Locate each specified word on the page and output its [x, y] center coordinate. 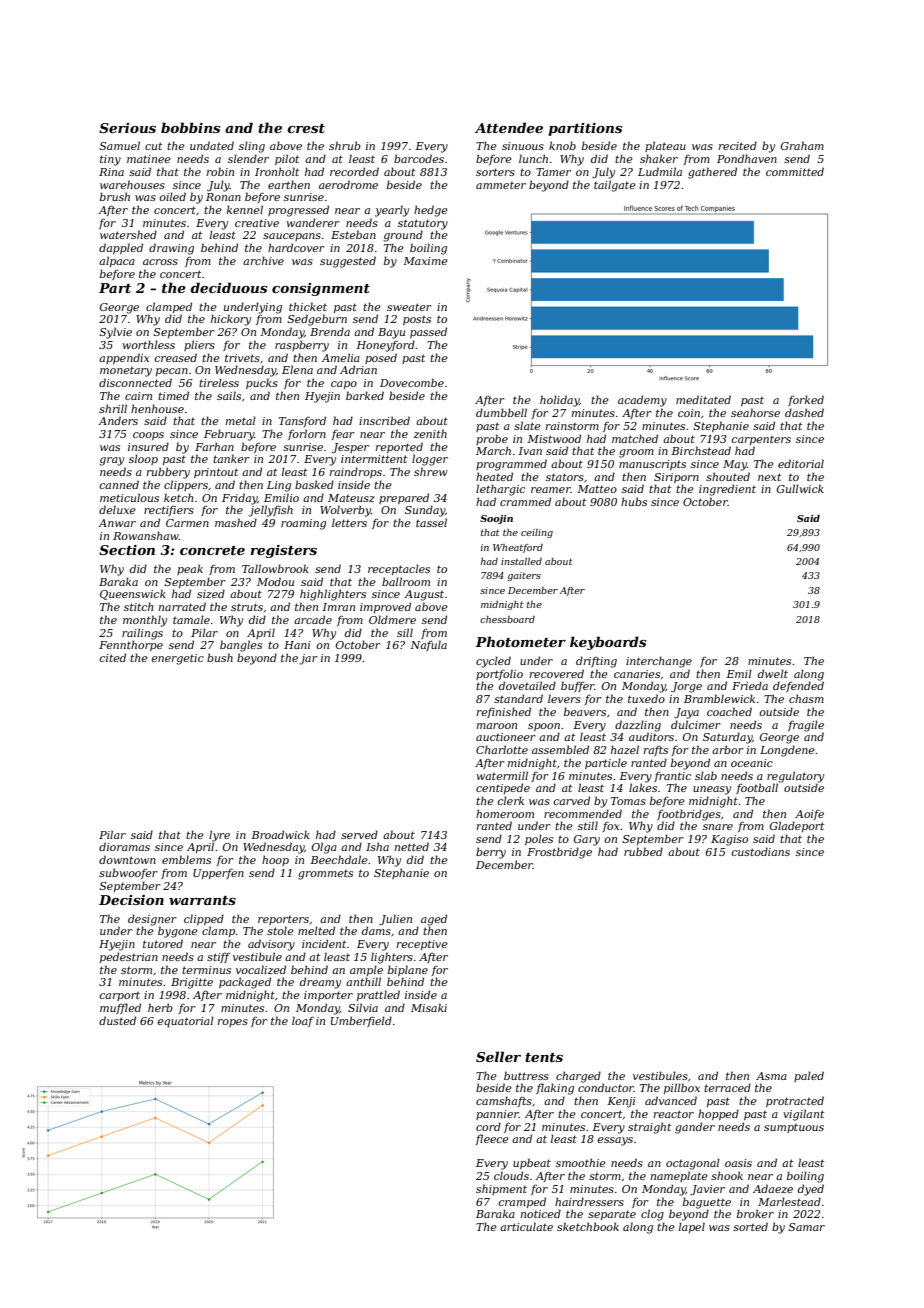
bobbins [191, 127]
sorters [495, 172]
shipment [501, 1189]
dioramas [124, 846]
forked [806, 400]
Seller [498, 1056]
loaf [303, 1021]
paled [809, 1076]
